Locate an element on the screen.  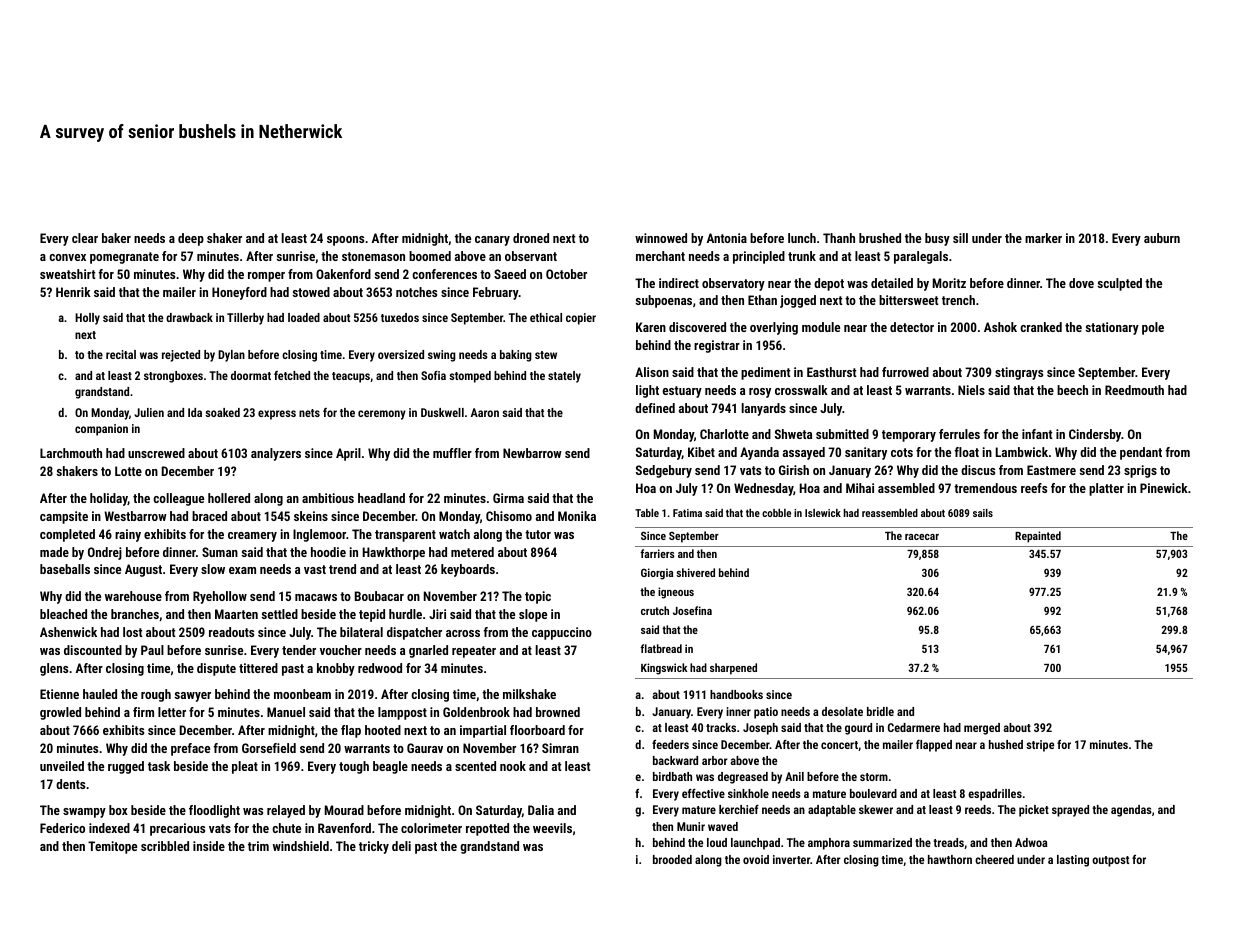
hawthorn is located at coordinates (950, 859).
